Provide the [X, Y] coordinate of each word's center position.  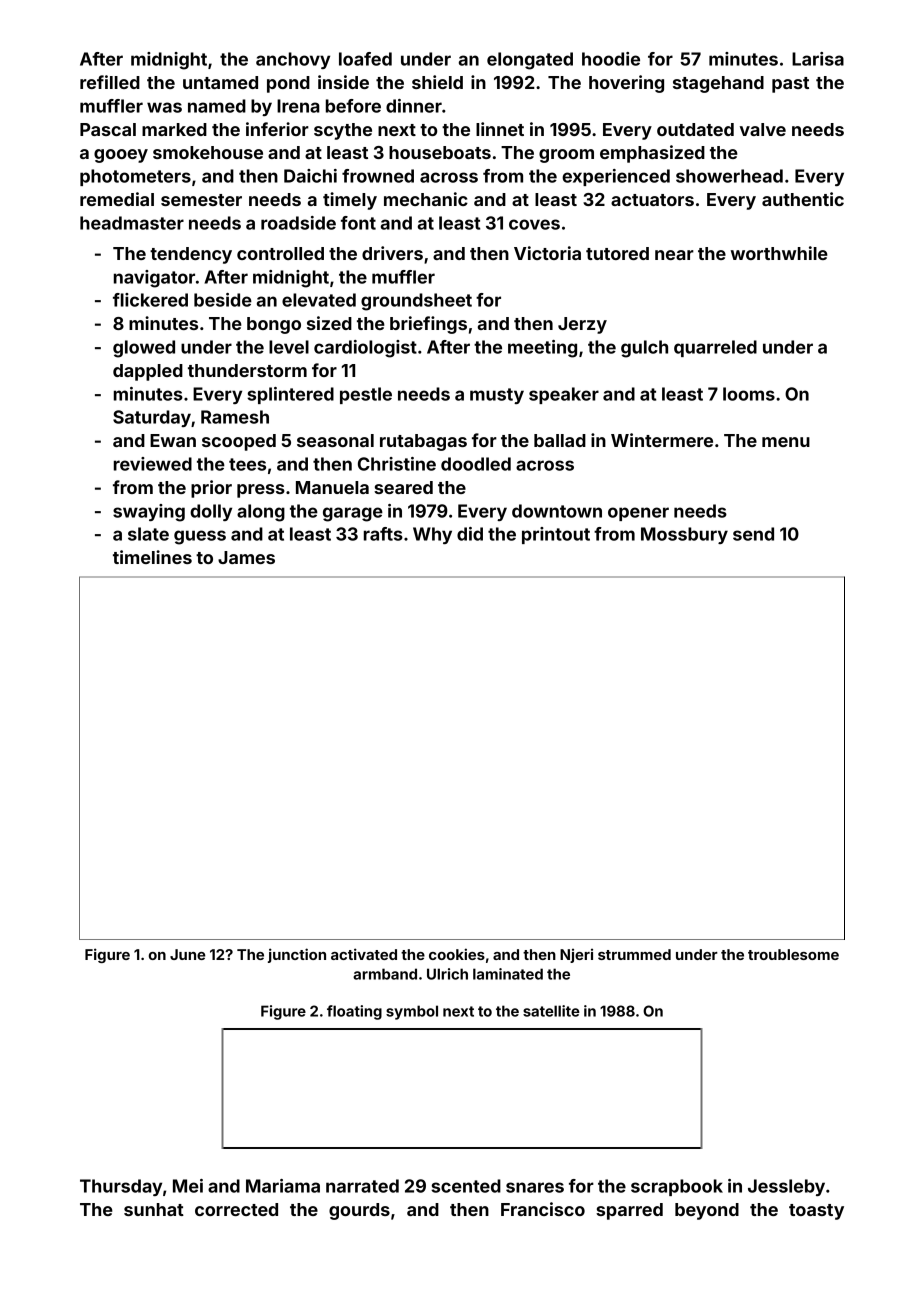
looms [749, 394]
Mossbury [684, 535]
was [164, 107]
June [188, 954]
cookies [457, 954]
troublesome [793, 954]
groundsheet [416, 302]
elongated [530, 61]
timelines [152, 557]
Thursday [121, 1187]
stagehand [718, 84]
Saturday [152, 418]
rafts [383, 534]
